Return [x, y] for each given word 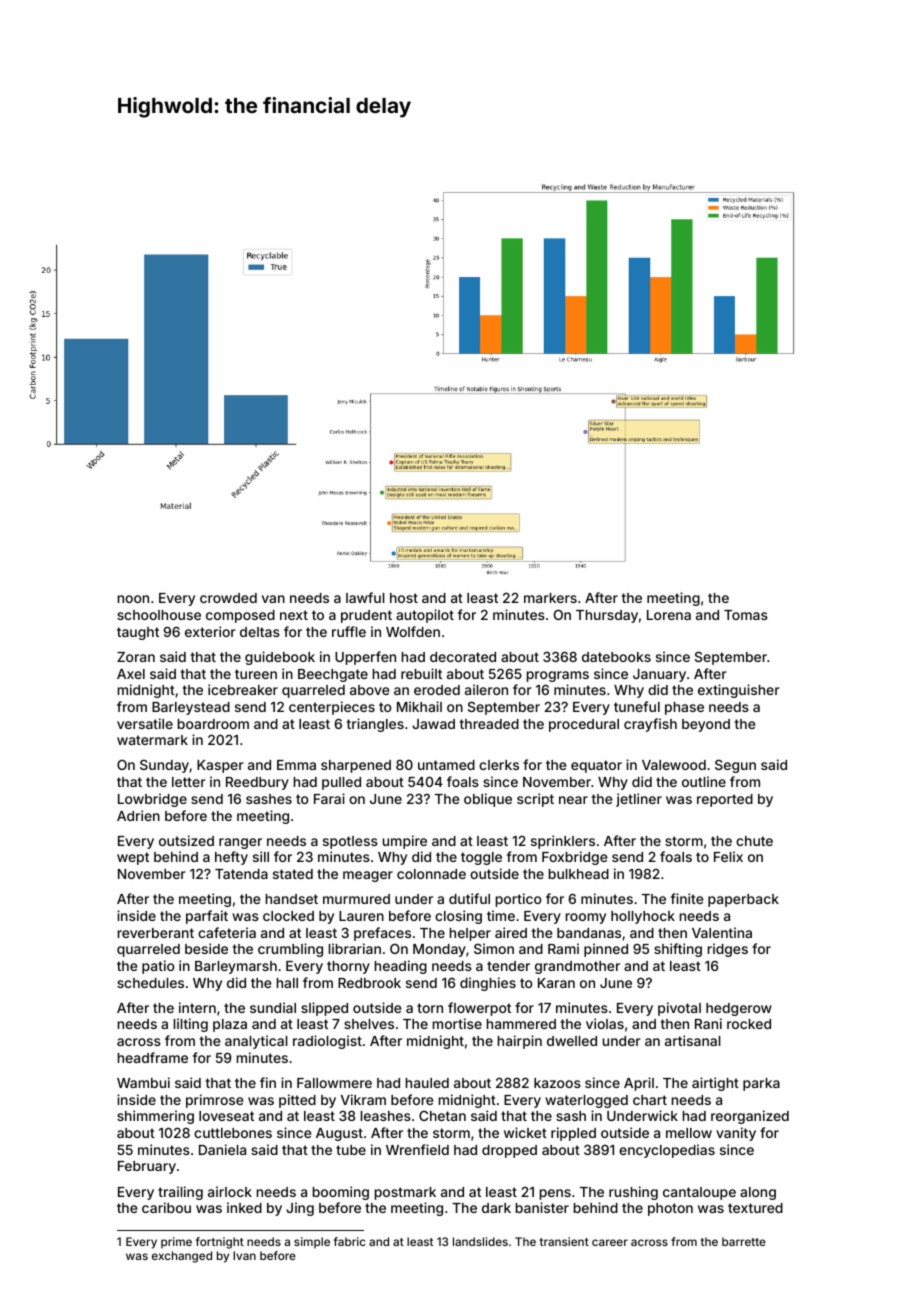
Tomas [746, 615]
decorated [463, 657]
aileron [486, 689]
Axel [131, 674]
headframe [153, 1057]
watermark [152, 740]
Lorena [669, 615]
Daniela [222, 1149]
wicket [525, 1132]
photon [670, 1209]
